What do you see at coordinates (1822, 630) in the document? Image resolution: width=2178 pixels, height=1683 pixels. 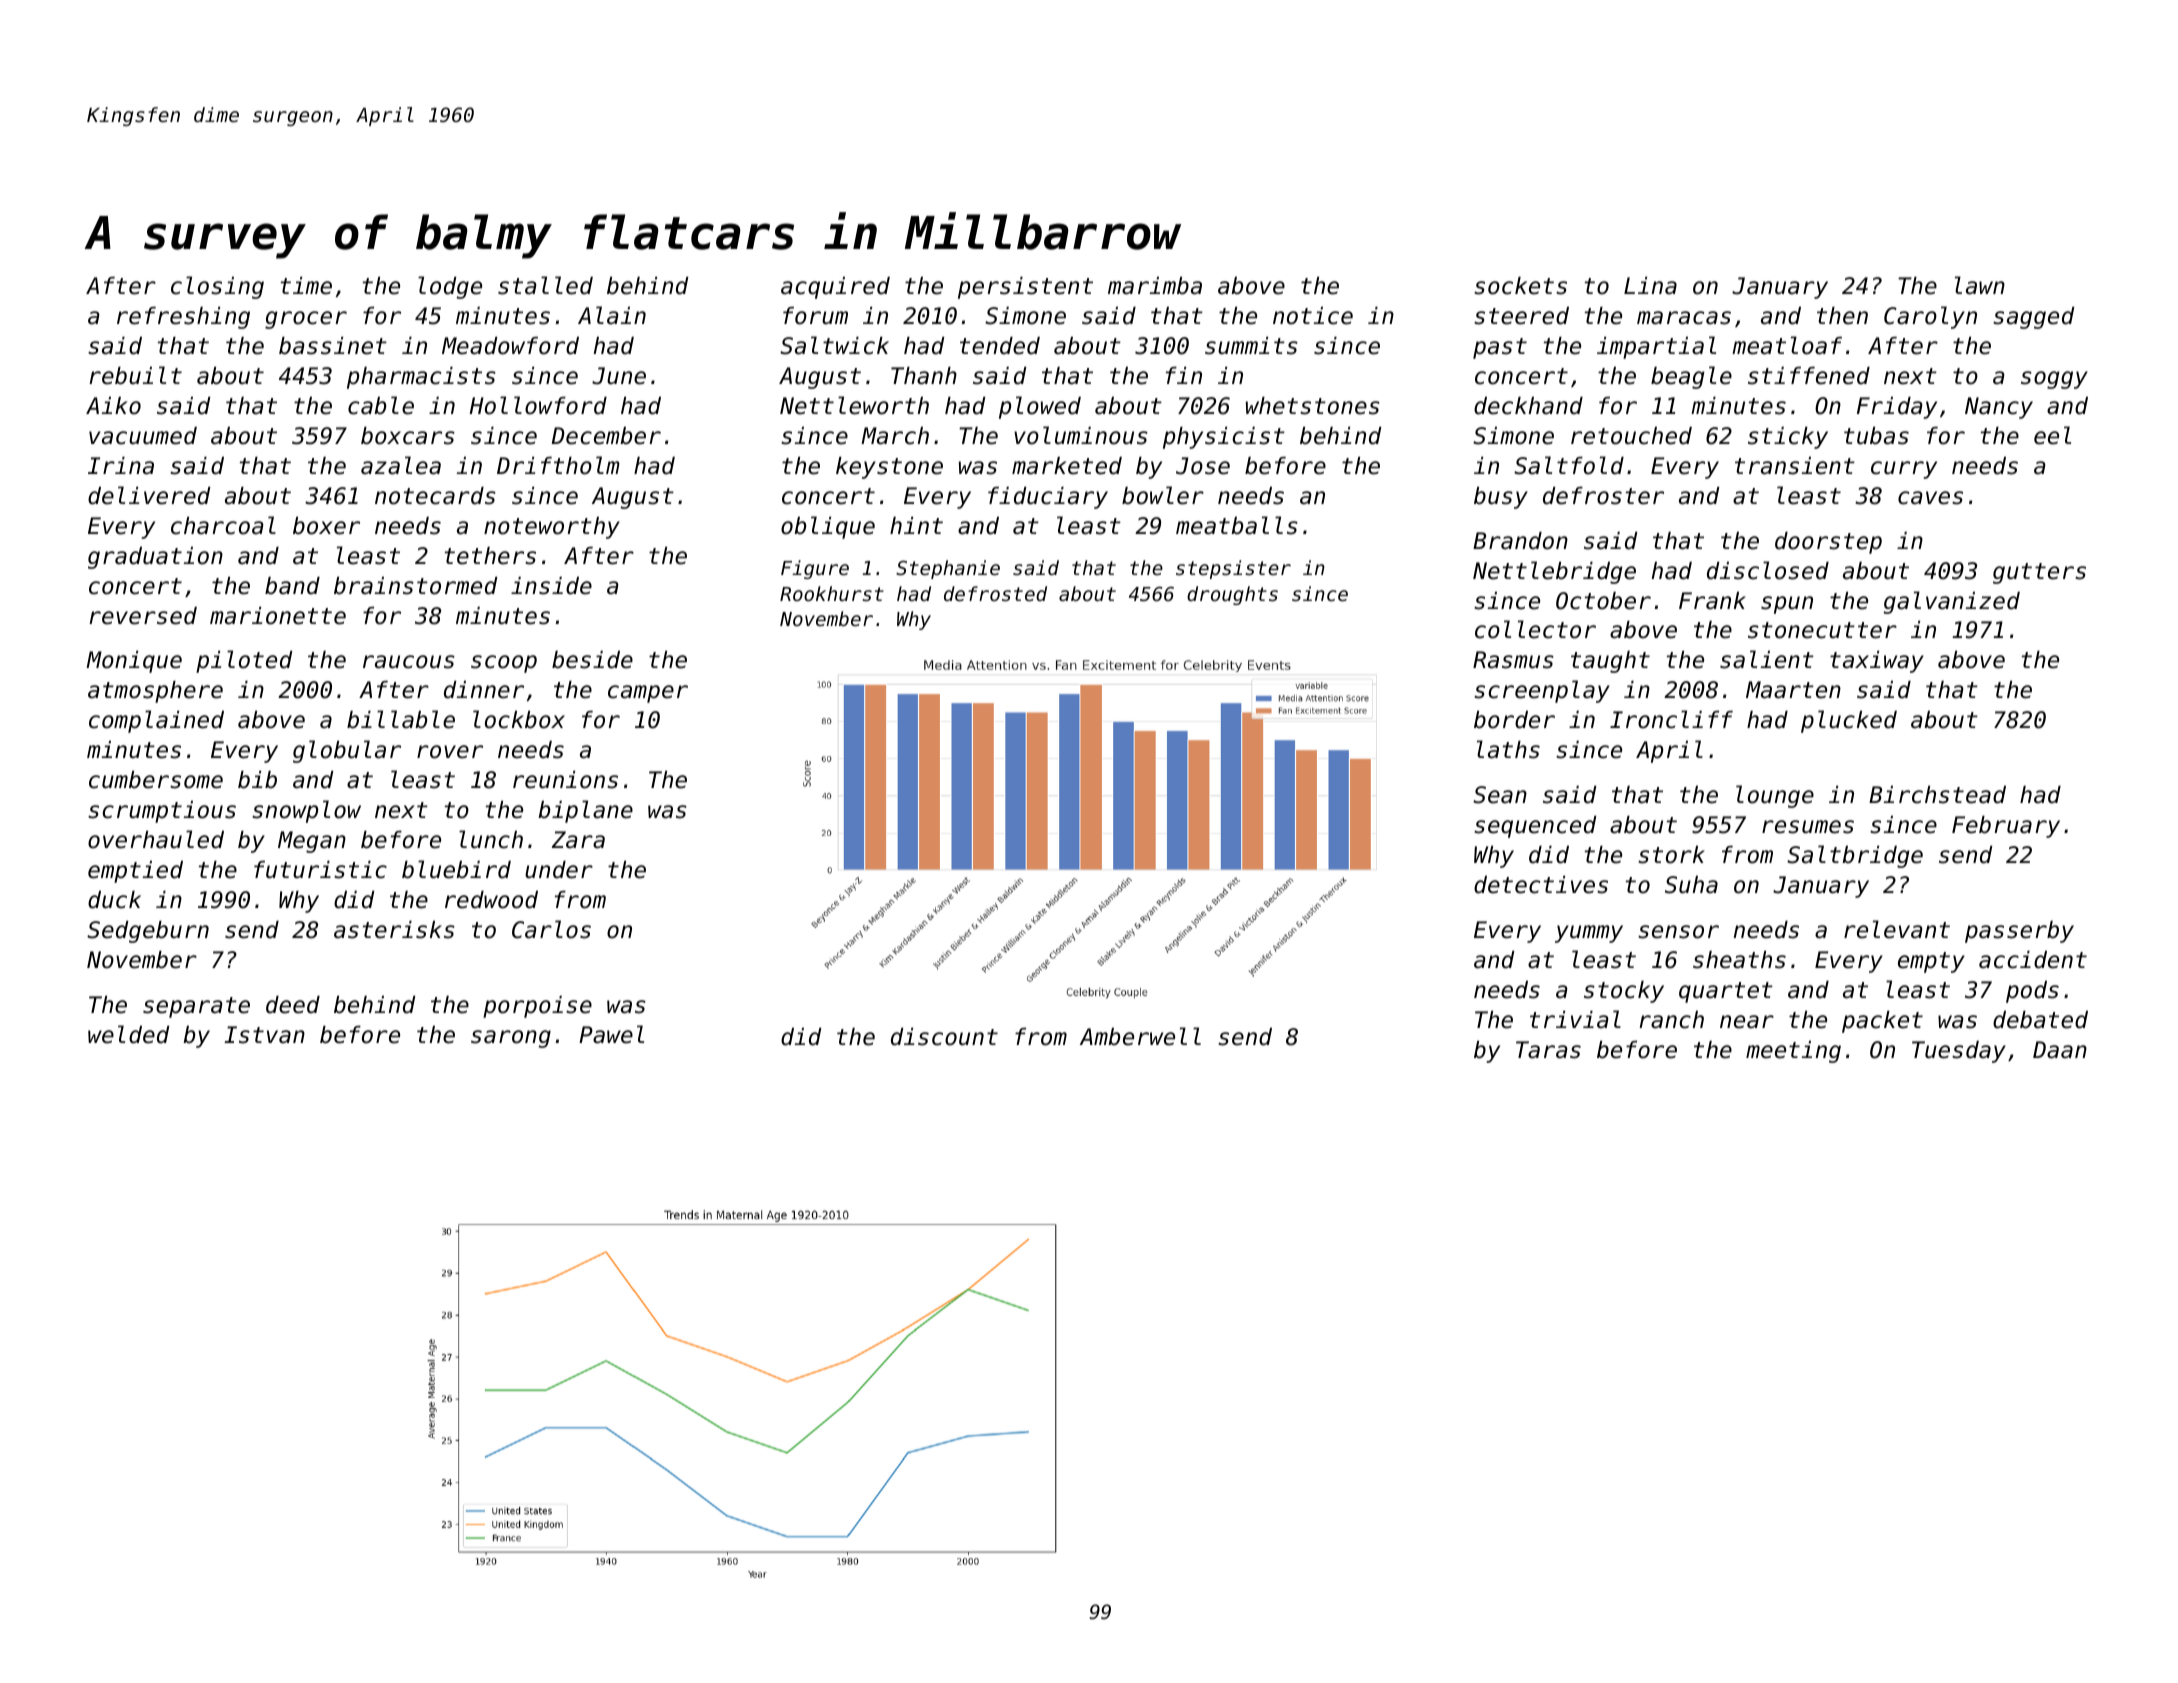 I see `stonecutter` at bounding box center [1822, 630].
